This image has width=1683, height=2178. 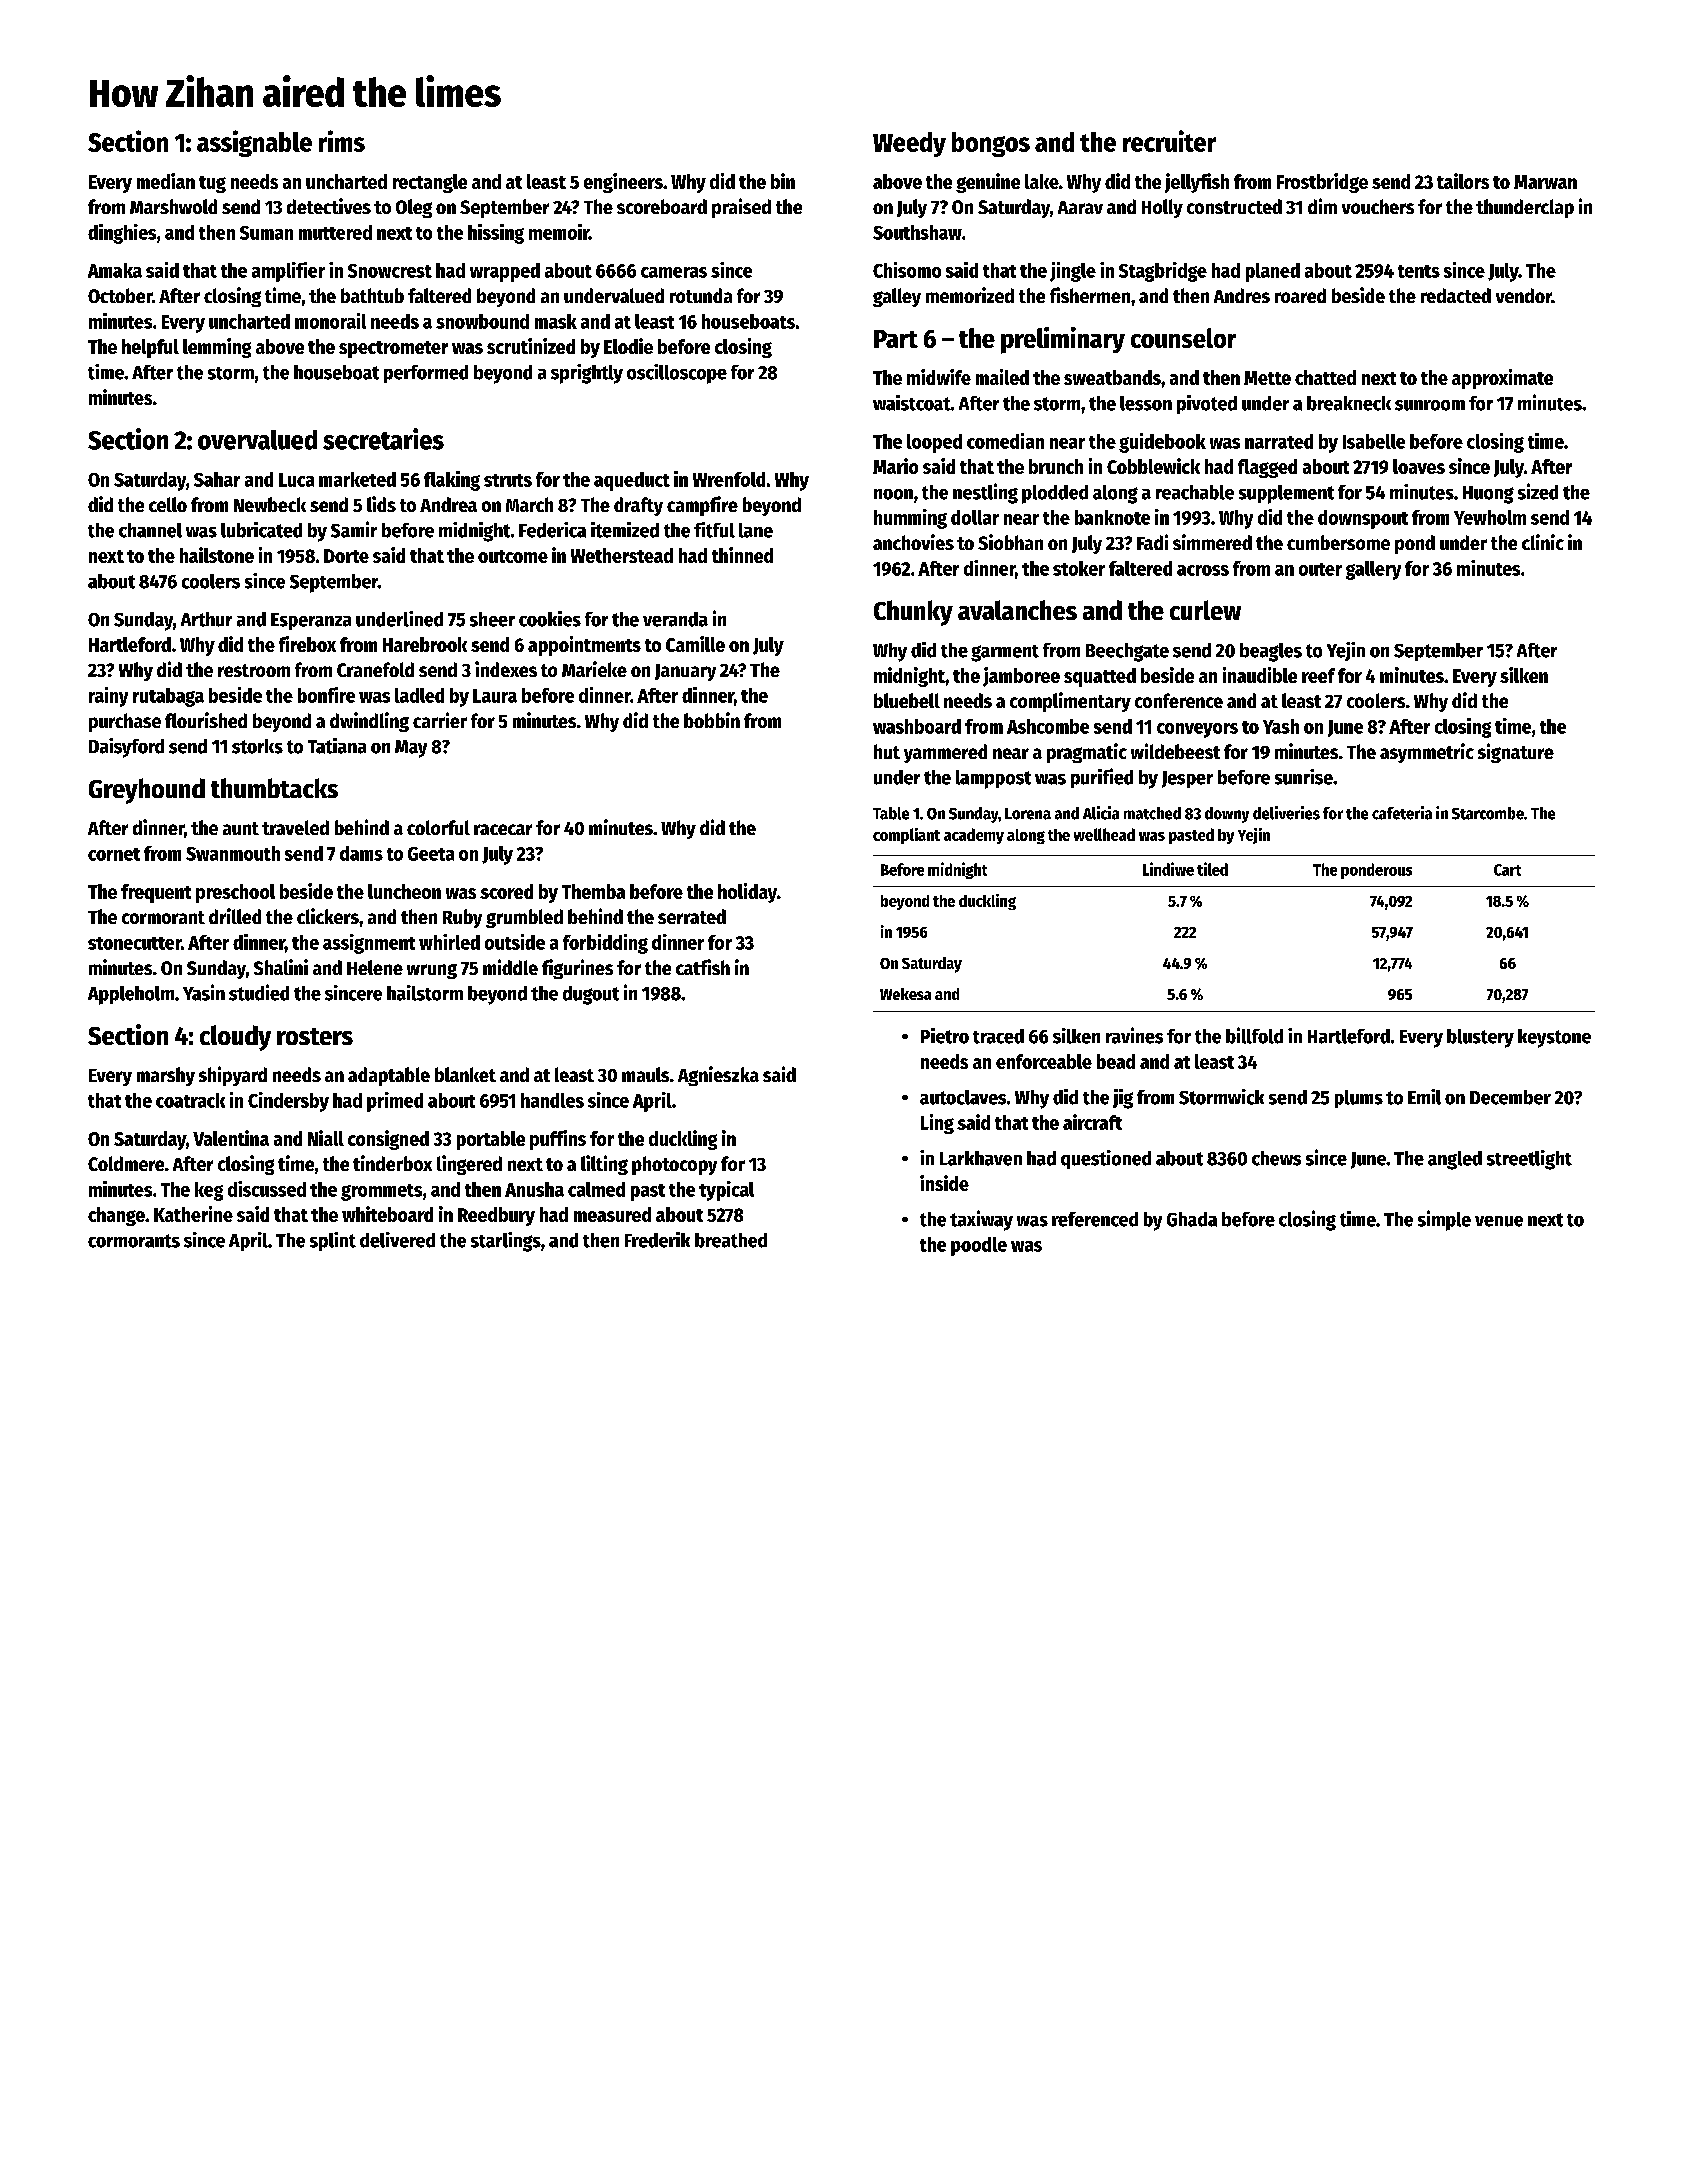 I want to click on outside, so click(x=515, y=942).
